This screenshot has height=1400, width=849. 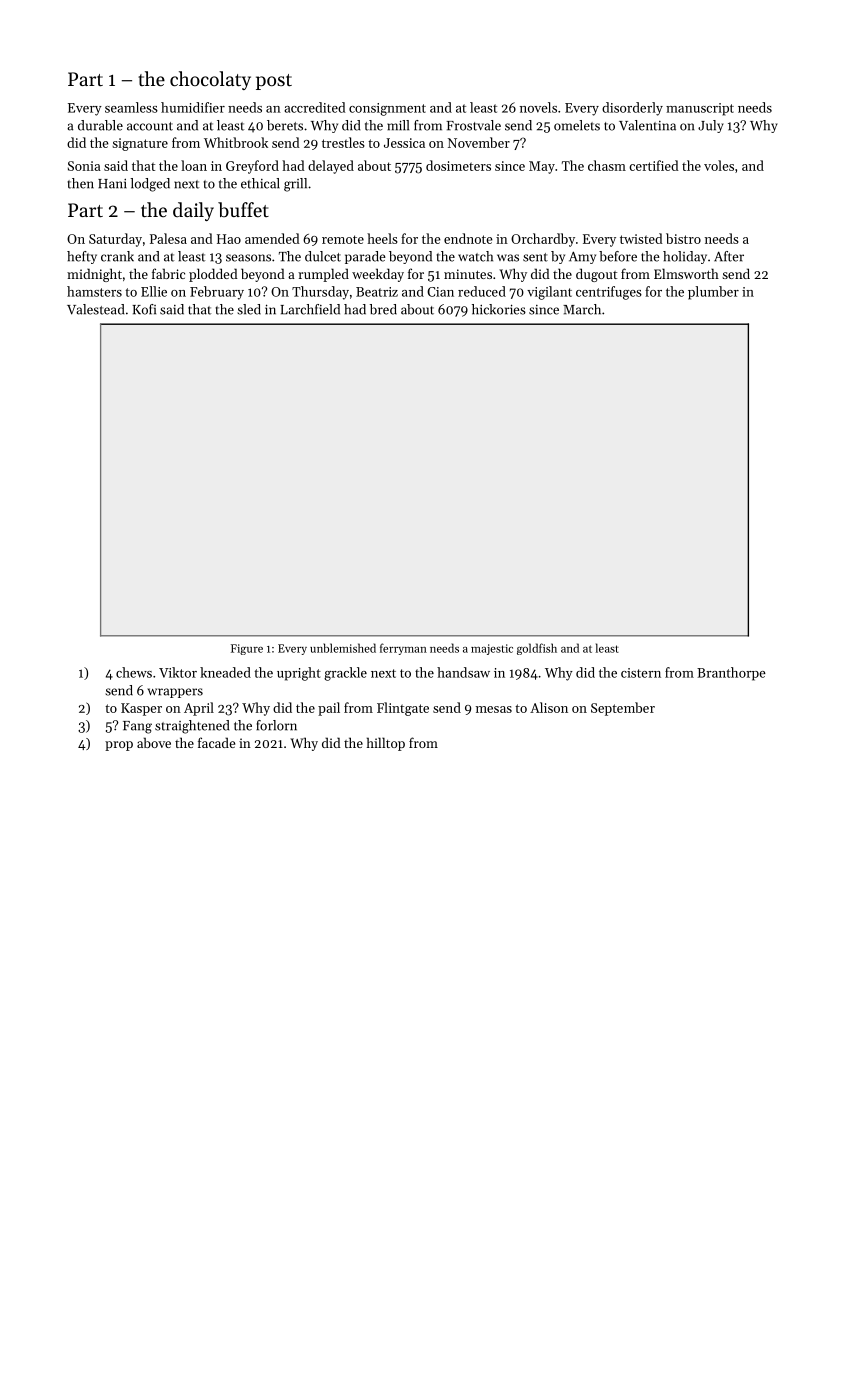 What do you see at coordinates (383, 309) in the screenshot?
I see `bred` at bounding box center [383, 309].
